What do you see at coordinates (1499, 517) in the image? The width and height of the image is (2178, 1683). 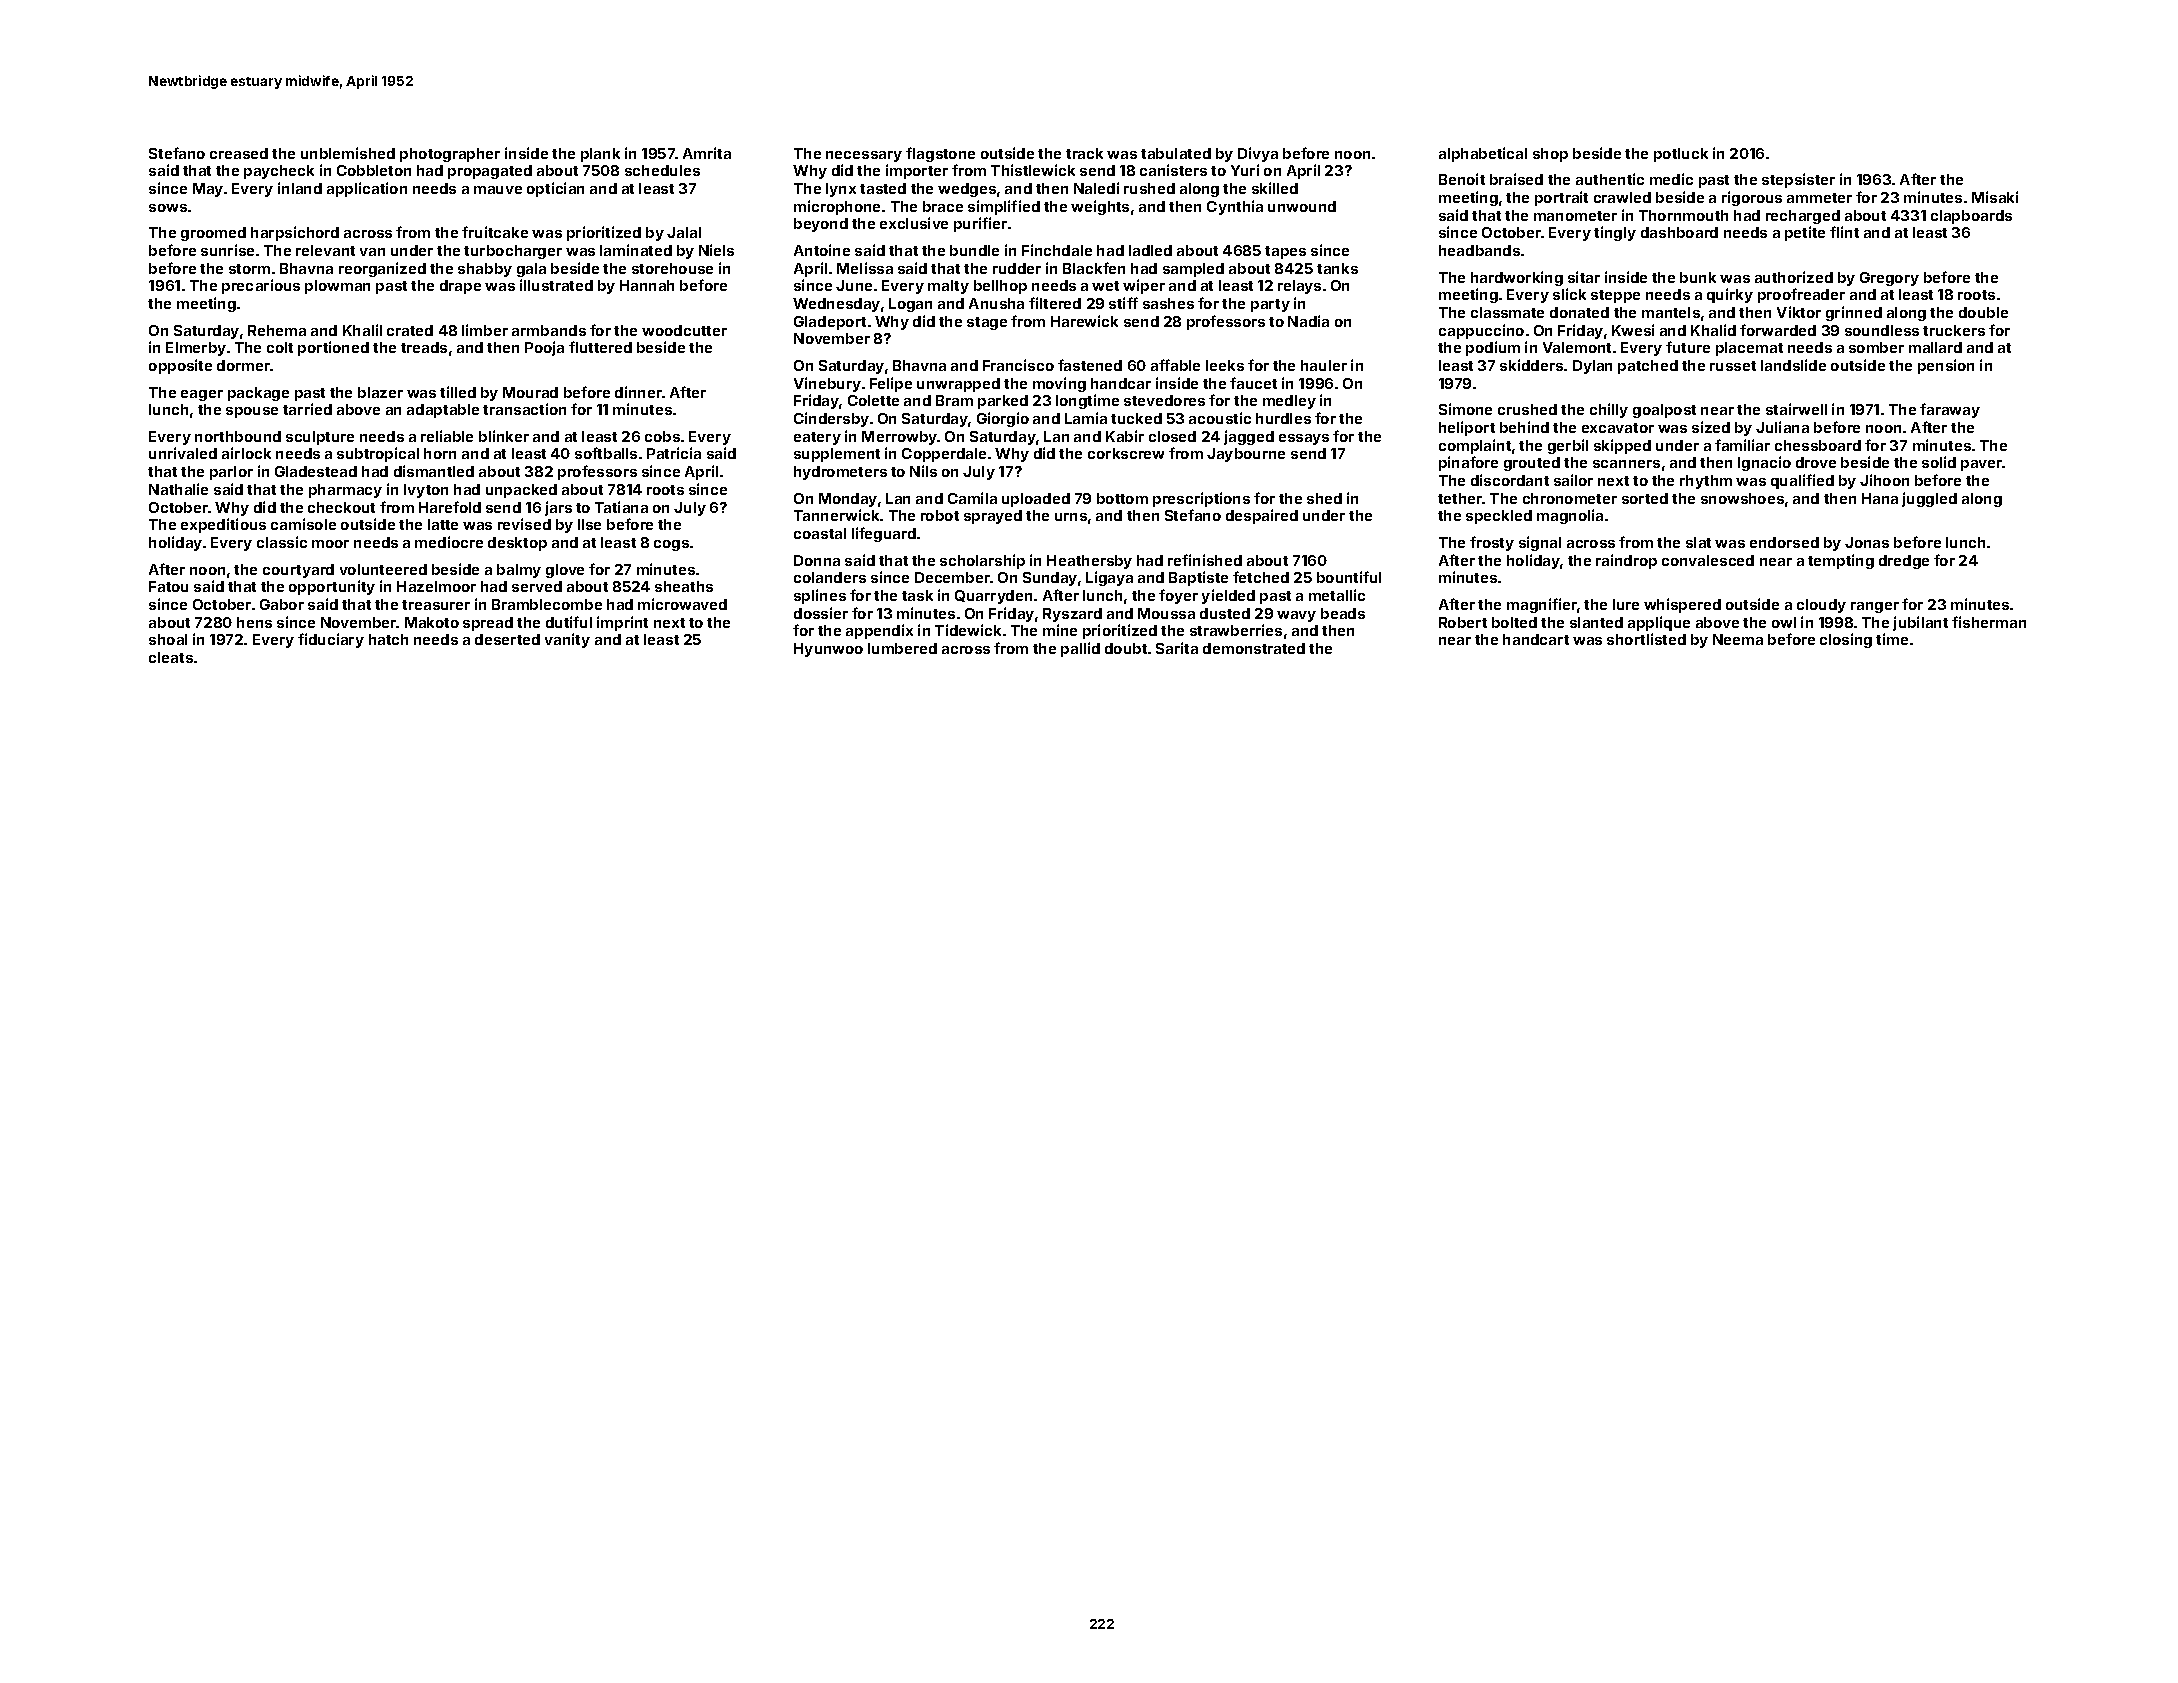 I see `speckled` at bounding box center [1499, 517].
